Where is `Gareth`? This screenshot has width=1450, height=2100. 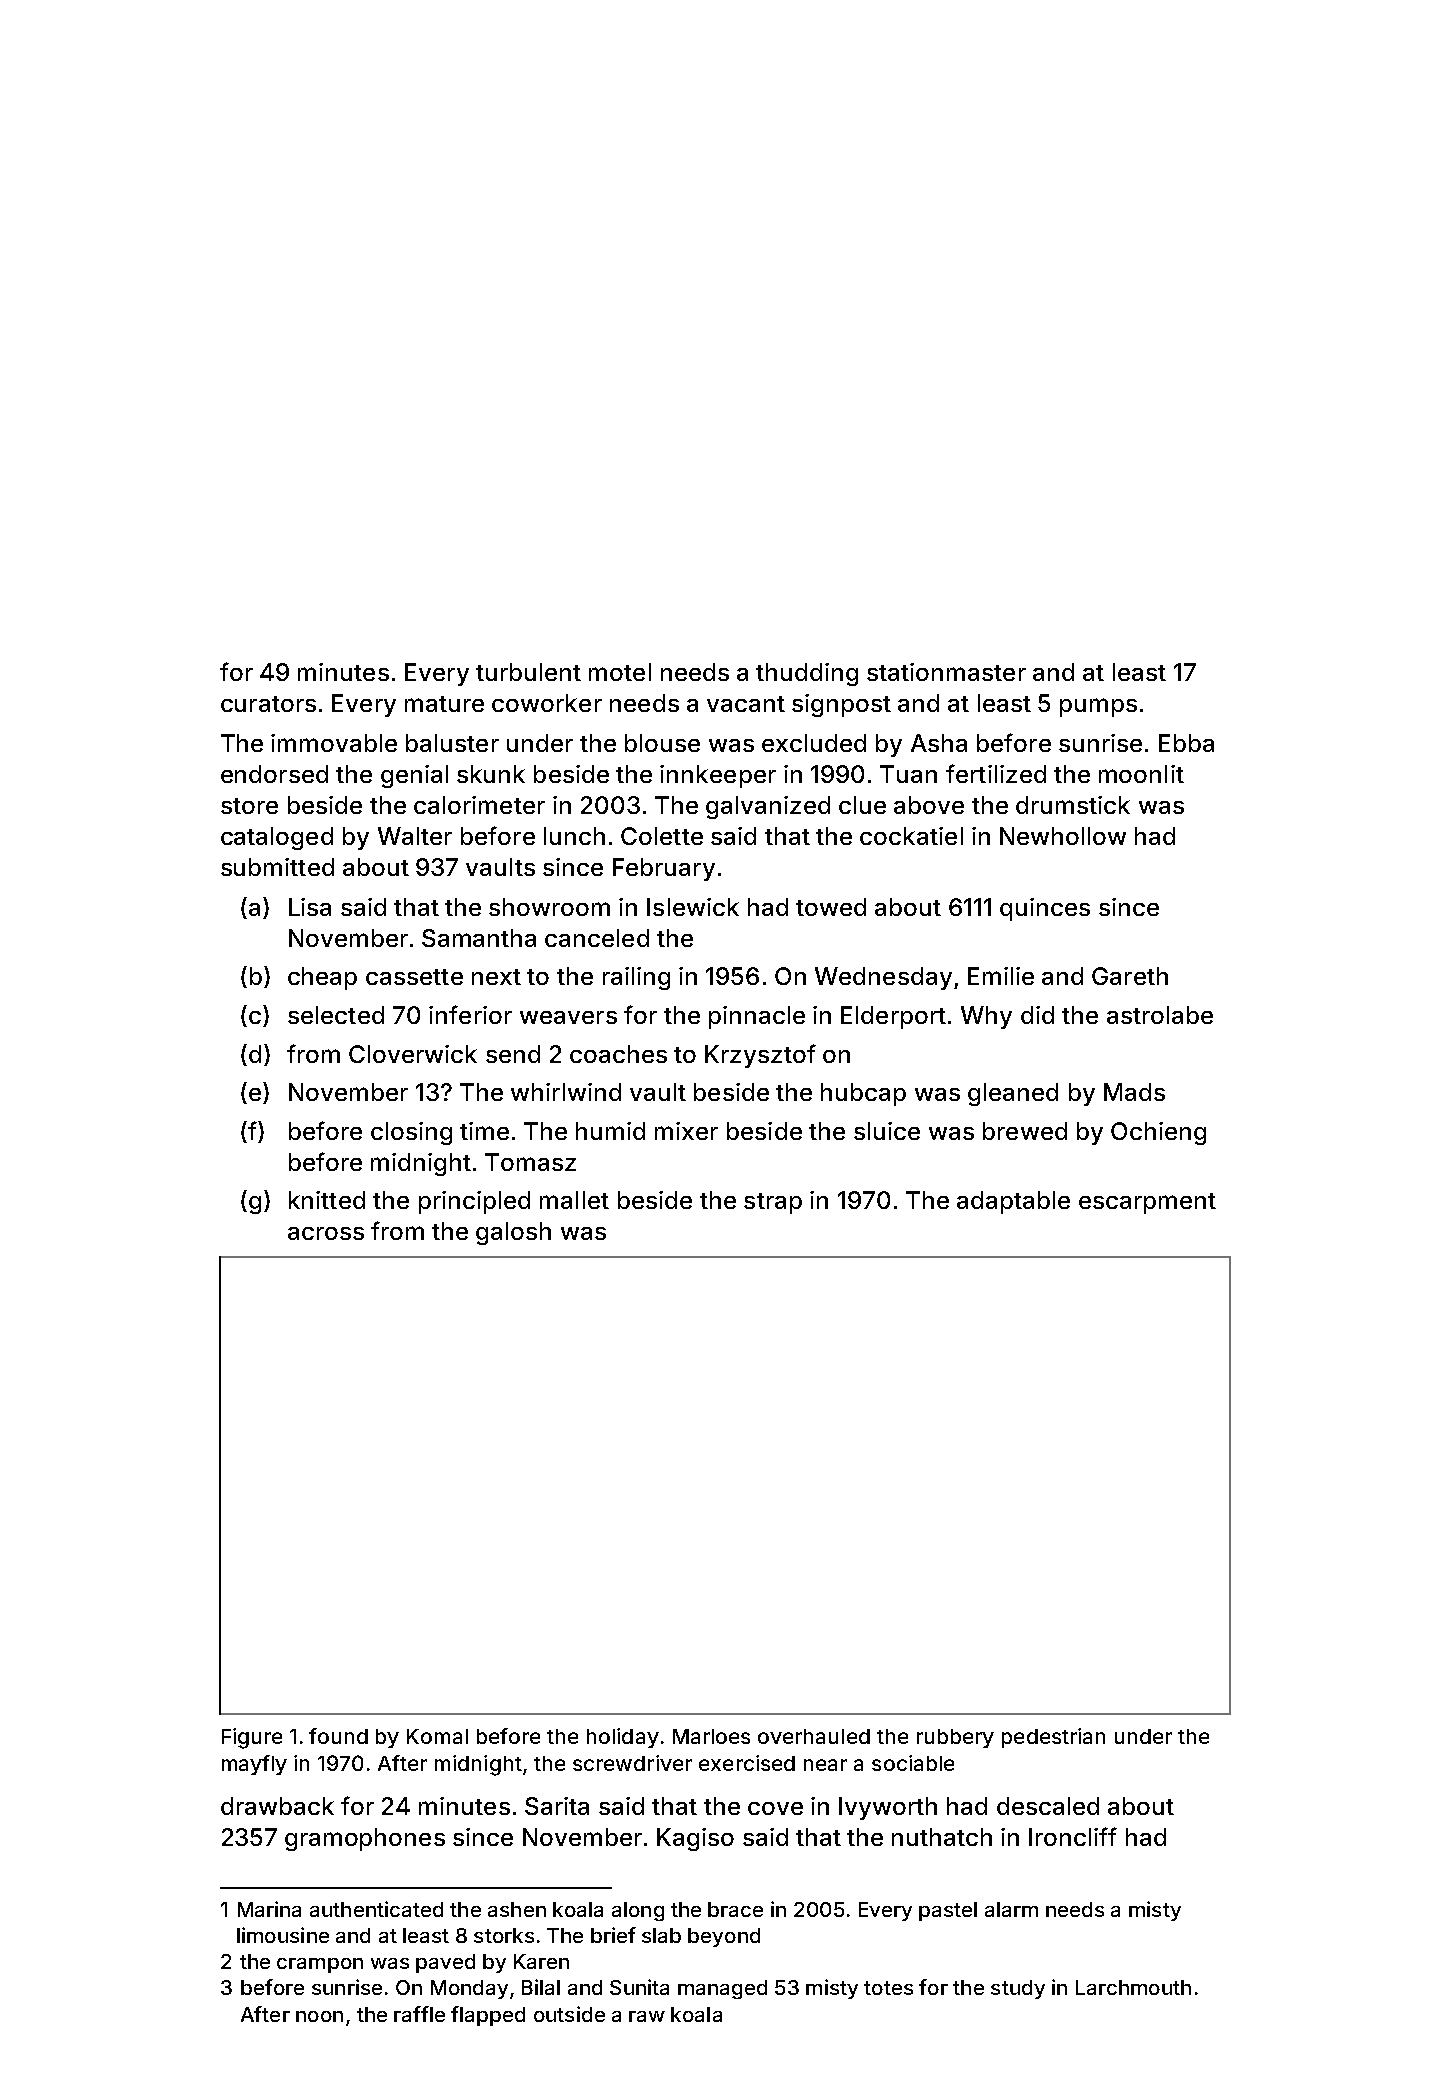 Gareth is located at coordinates (1130, 976).
